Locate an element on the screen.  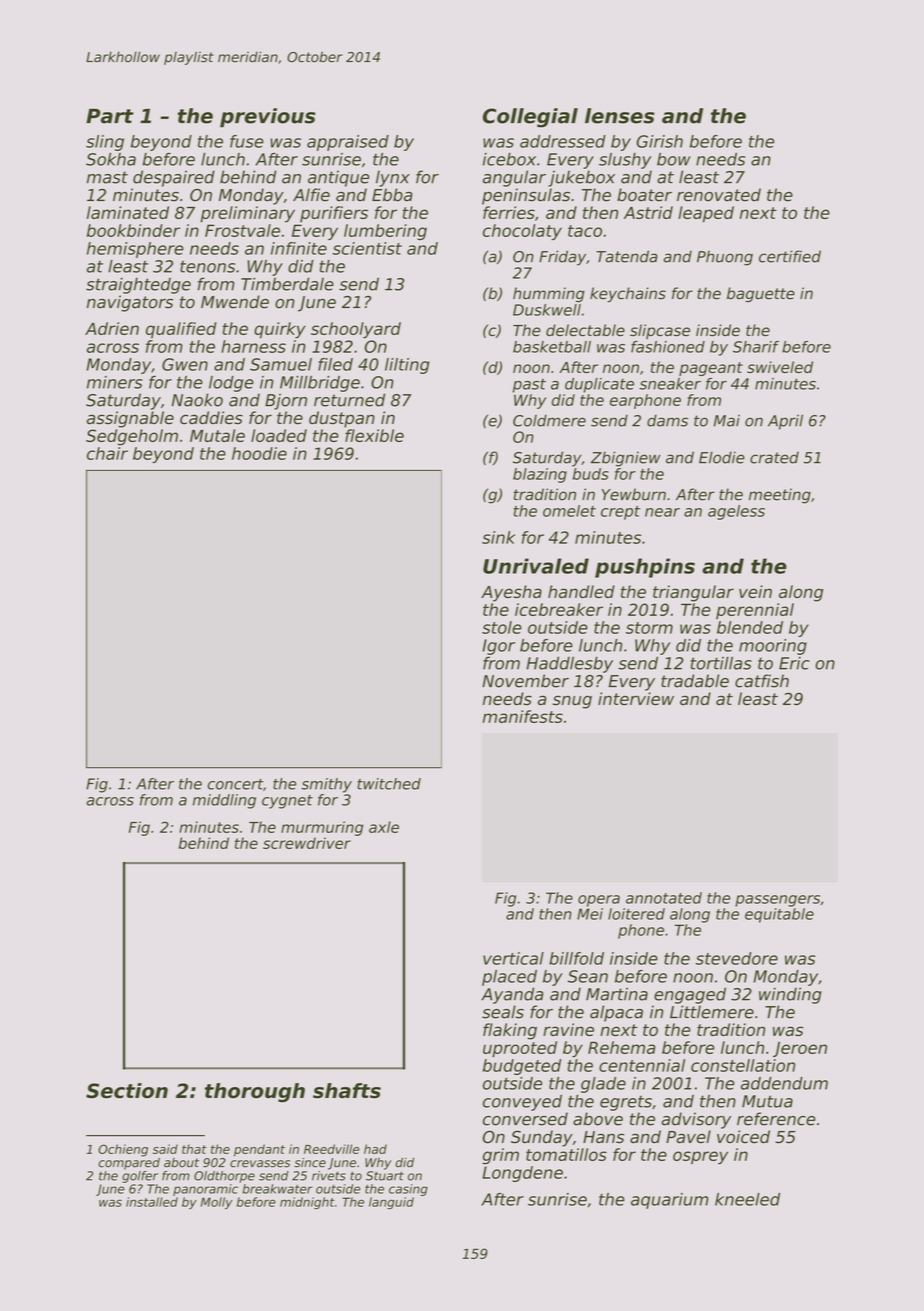
appraised is located at coordinates (348, 143).
